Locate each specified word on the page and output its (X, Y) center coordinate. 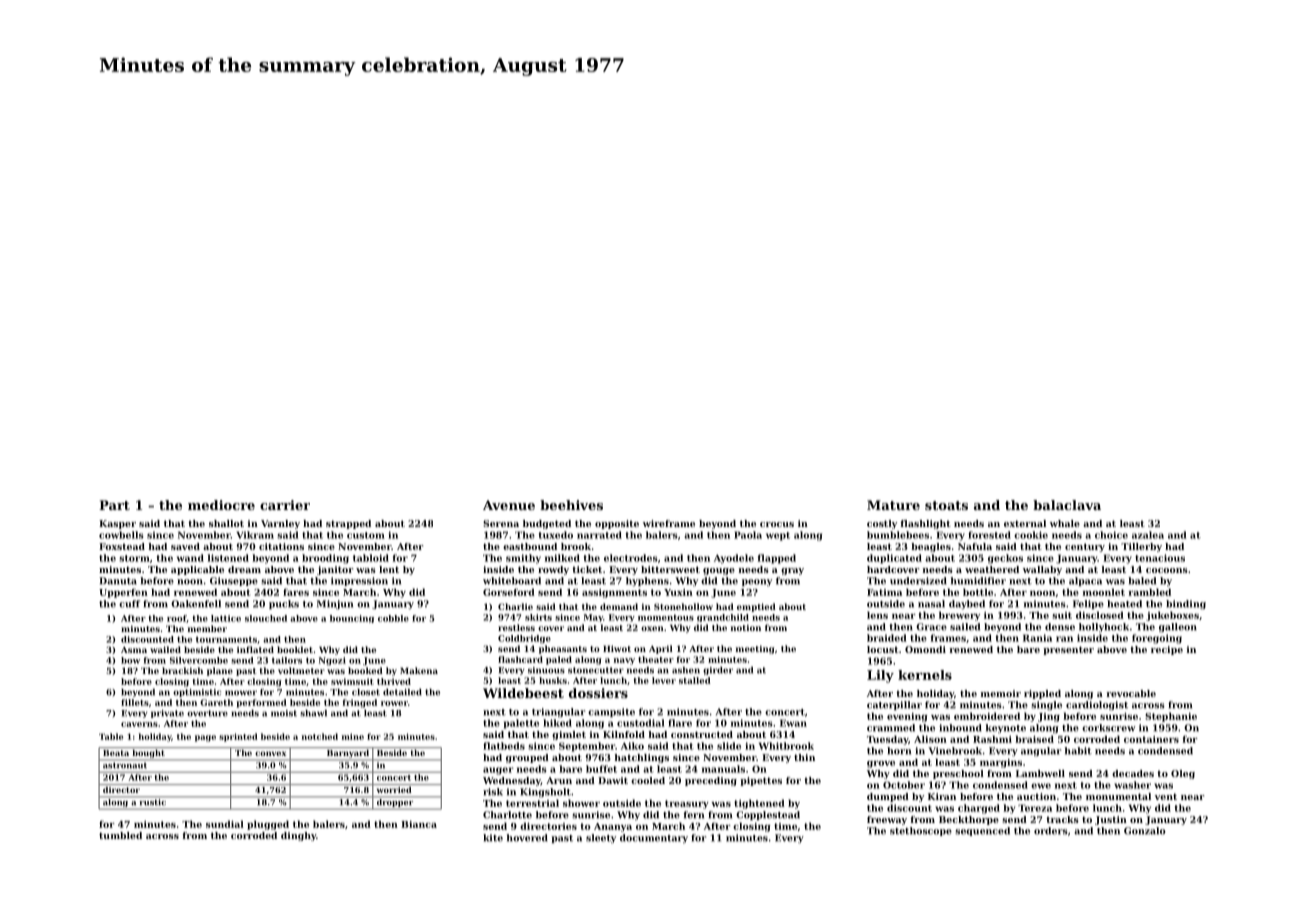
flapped (777, 559)
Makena (419, 670)
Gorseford (509, 592)
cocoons (1167, 570)
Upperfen (123, 593)
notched (320, 736)
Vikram (255, 535)
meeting (755, 649)
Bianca (419, 824)
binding (1186, 605)
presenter (1068, 650)
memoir (1001, 693)
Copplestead (768, 815)
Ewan (793, 723)
